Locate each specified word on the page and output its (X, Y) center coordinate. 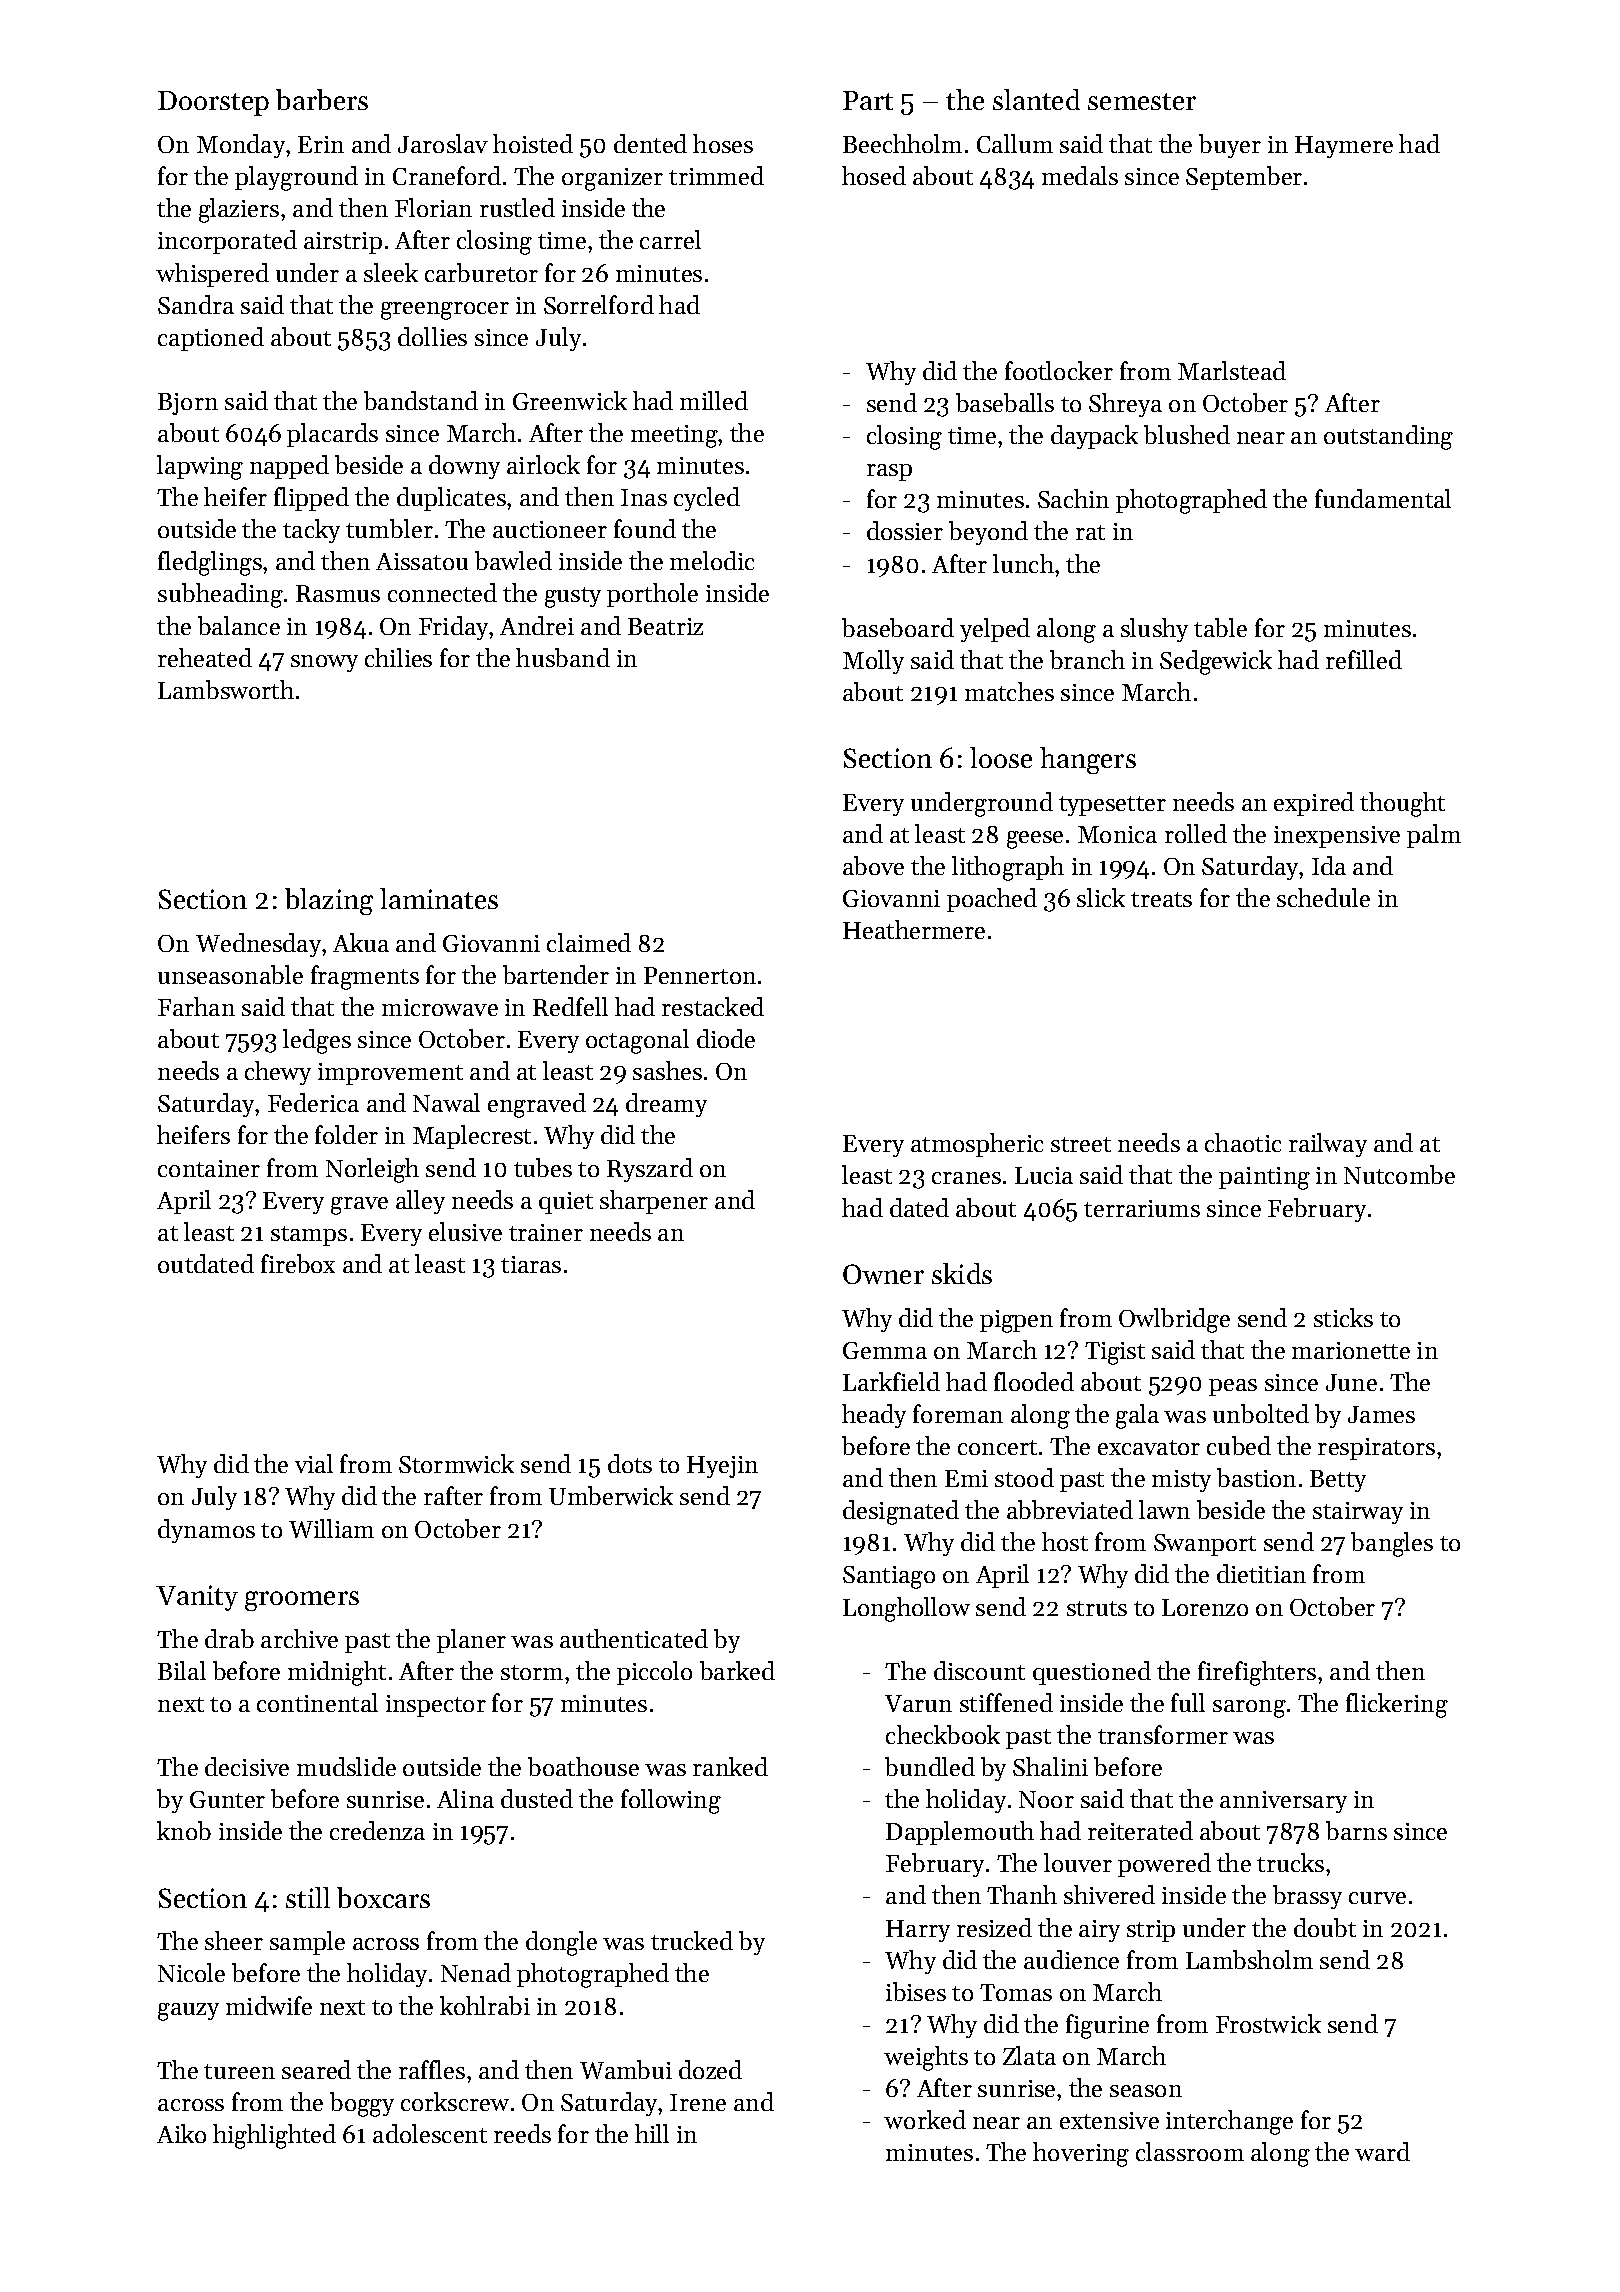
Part (868, 100)
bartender (556, 974)
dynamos (206, 1531)
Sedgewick (1216, 662)
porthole (652, 595)
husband (563, 657)
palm (1434, 836)
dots (630, 1463)
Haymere (1344, 147)
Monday (241, 146)
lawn (1164, 1509)
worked (925, 2119)
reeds (522, 2133)
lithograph (1008, 868)
